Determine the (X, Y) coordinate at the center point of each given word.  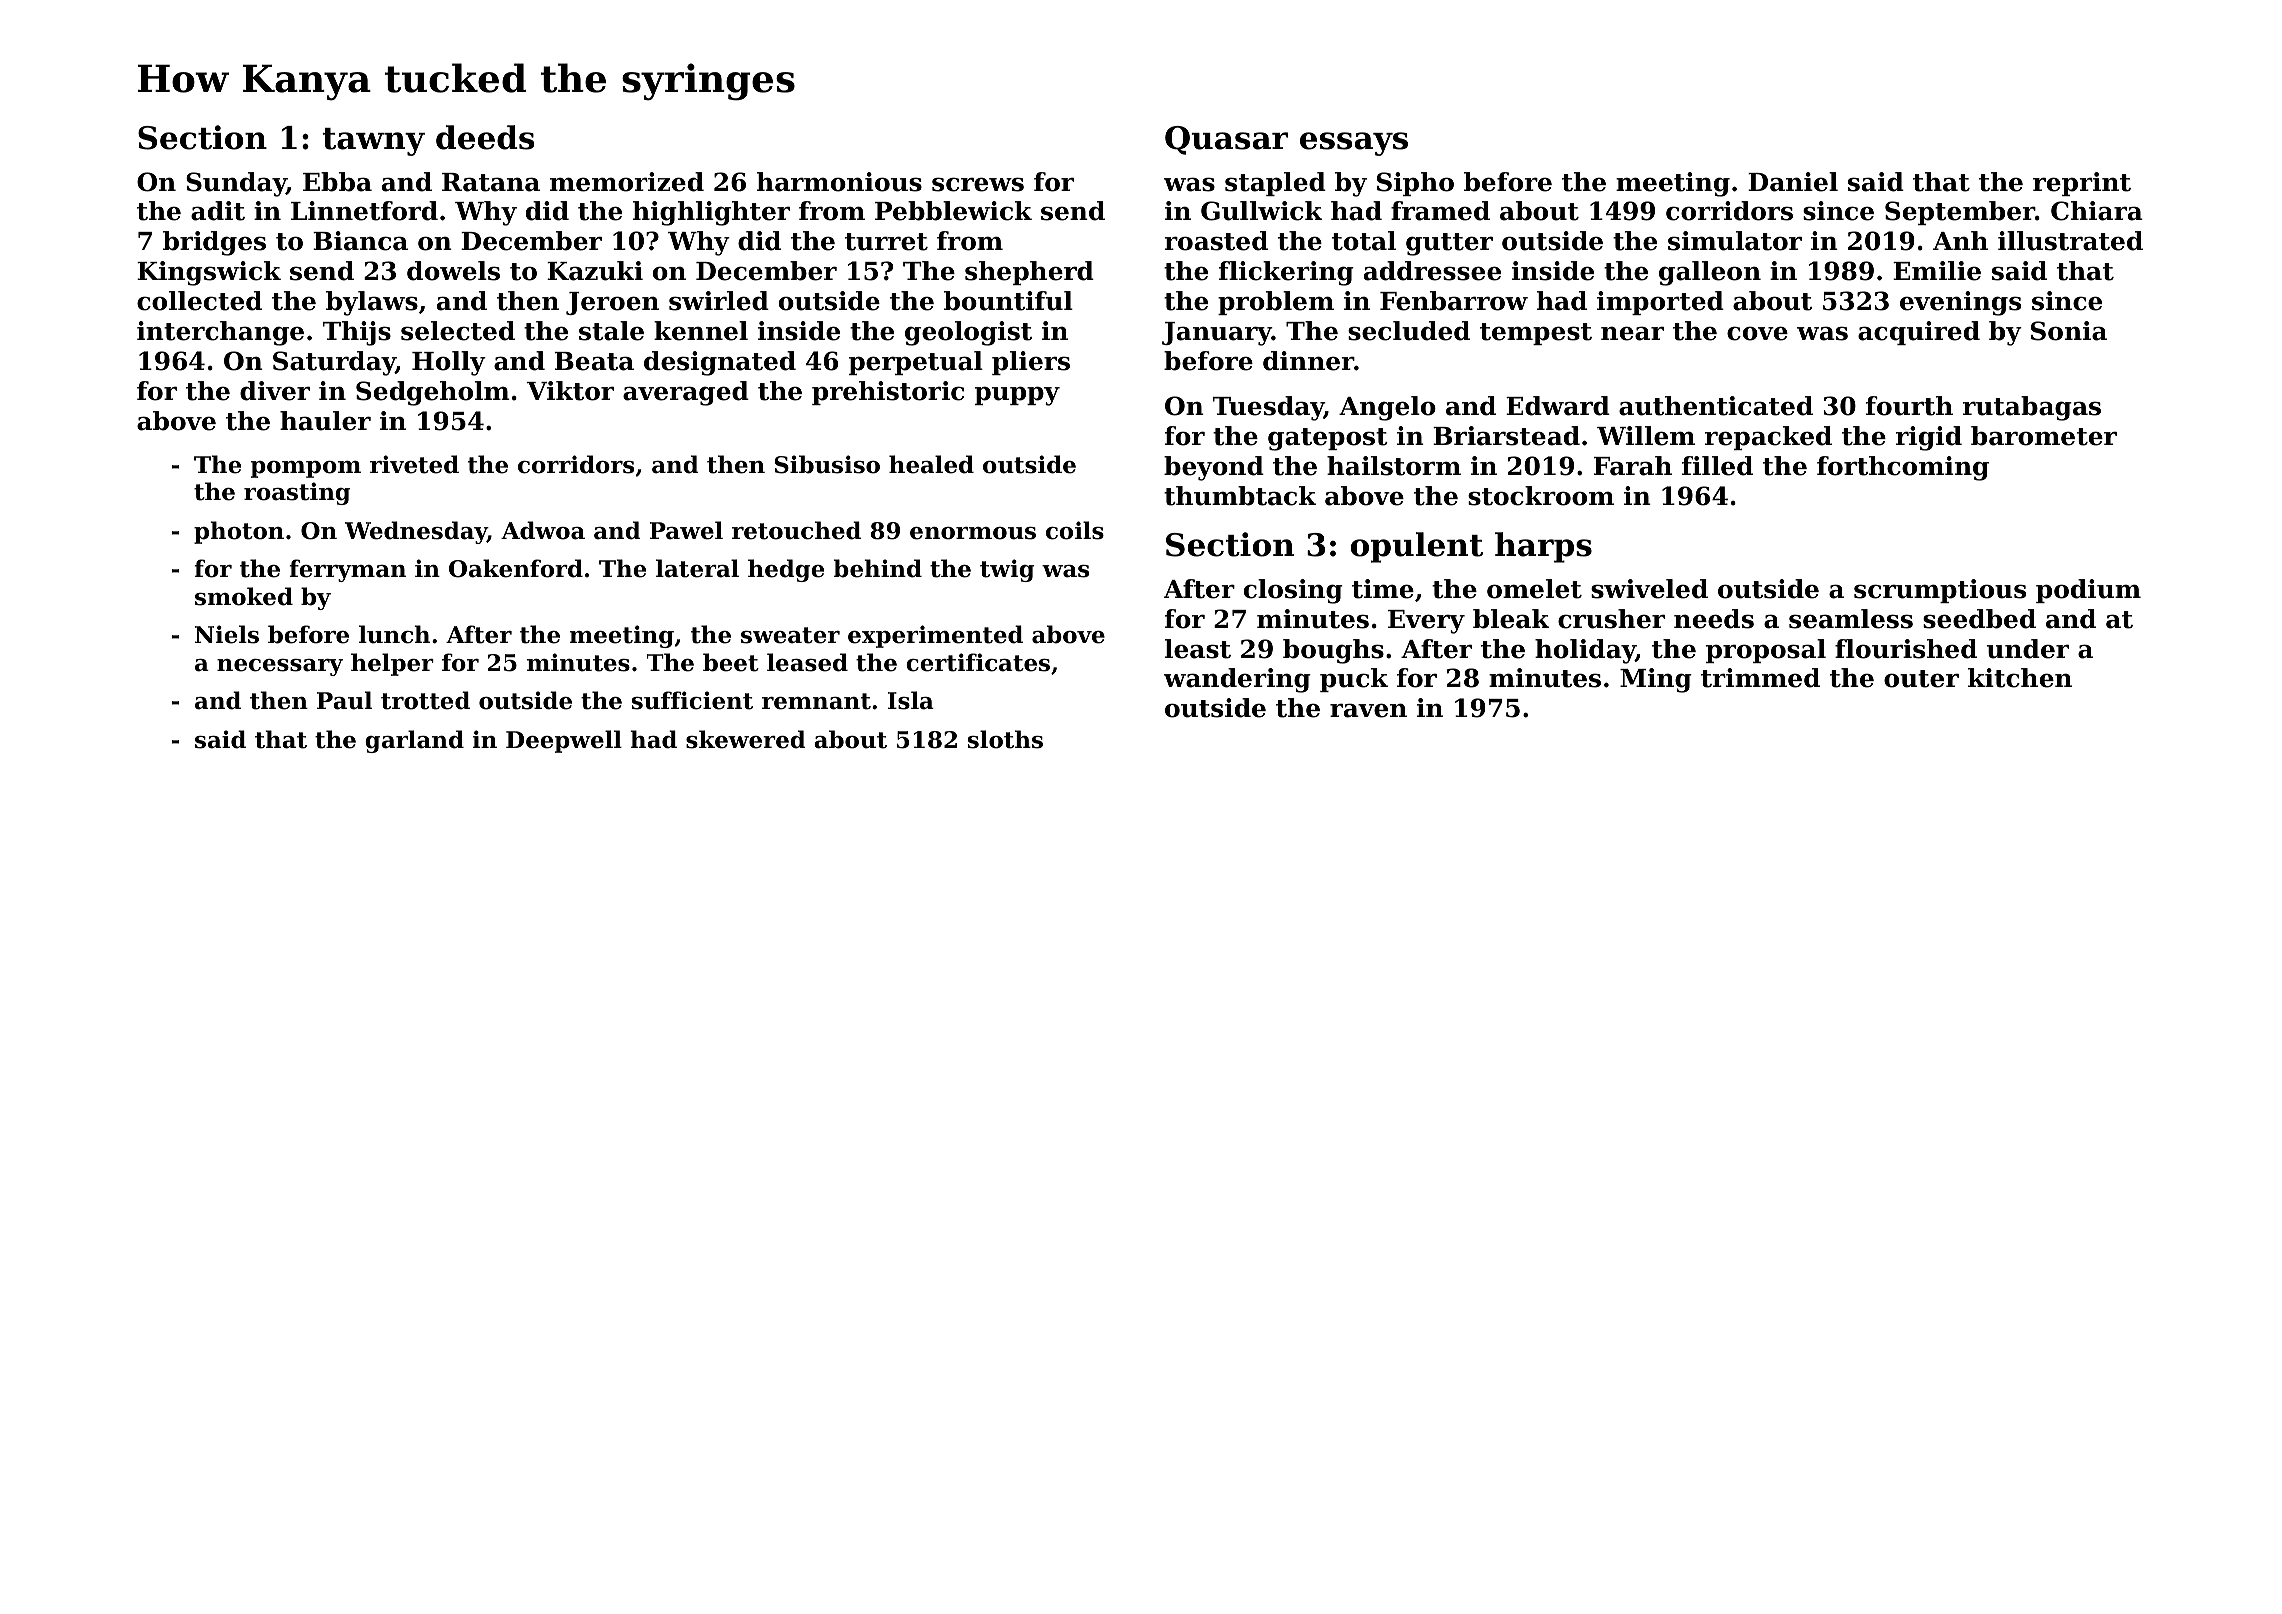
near (1632, 333)
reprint (2082, 184)
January (1217, 334)
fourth (1909, 406)
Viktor (570, 391)
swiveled (1649, 589)
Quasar (1226, 140)
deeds (485, 137)
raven (1368, 710)
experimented (935, 636)
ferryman (347, 570)
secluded (1409, 331)
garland (414, 741)
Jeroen (612, 303)
